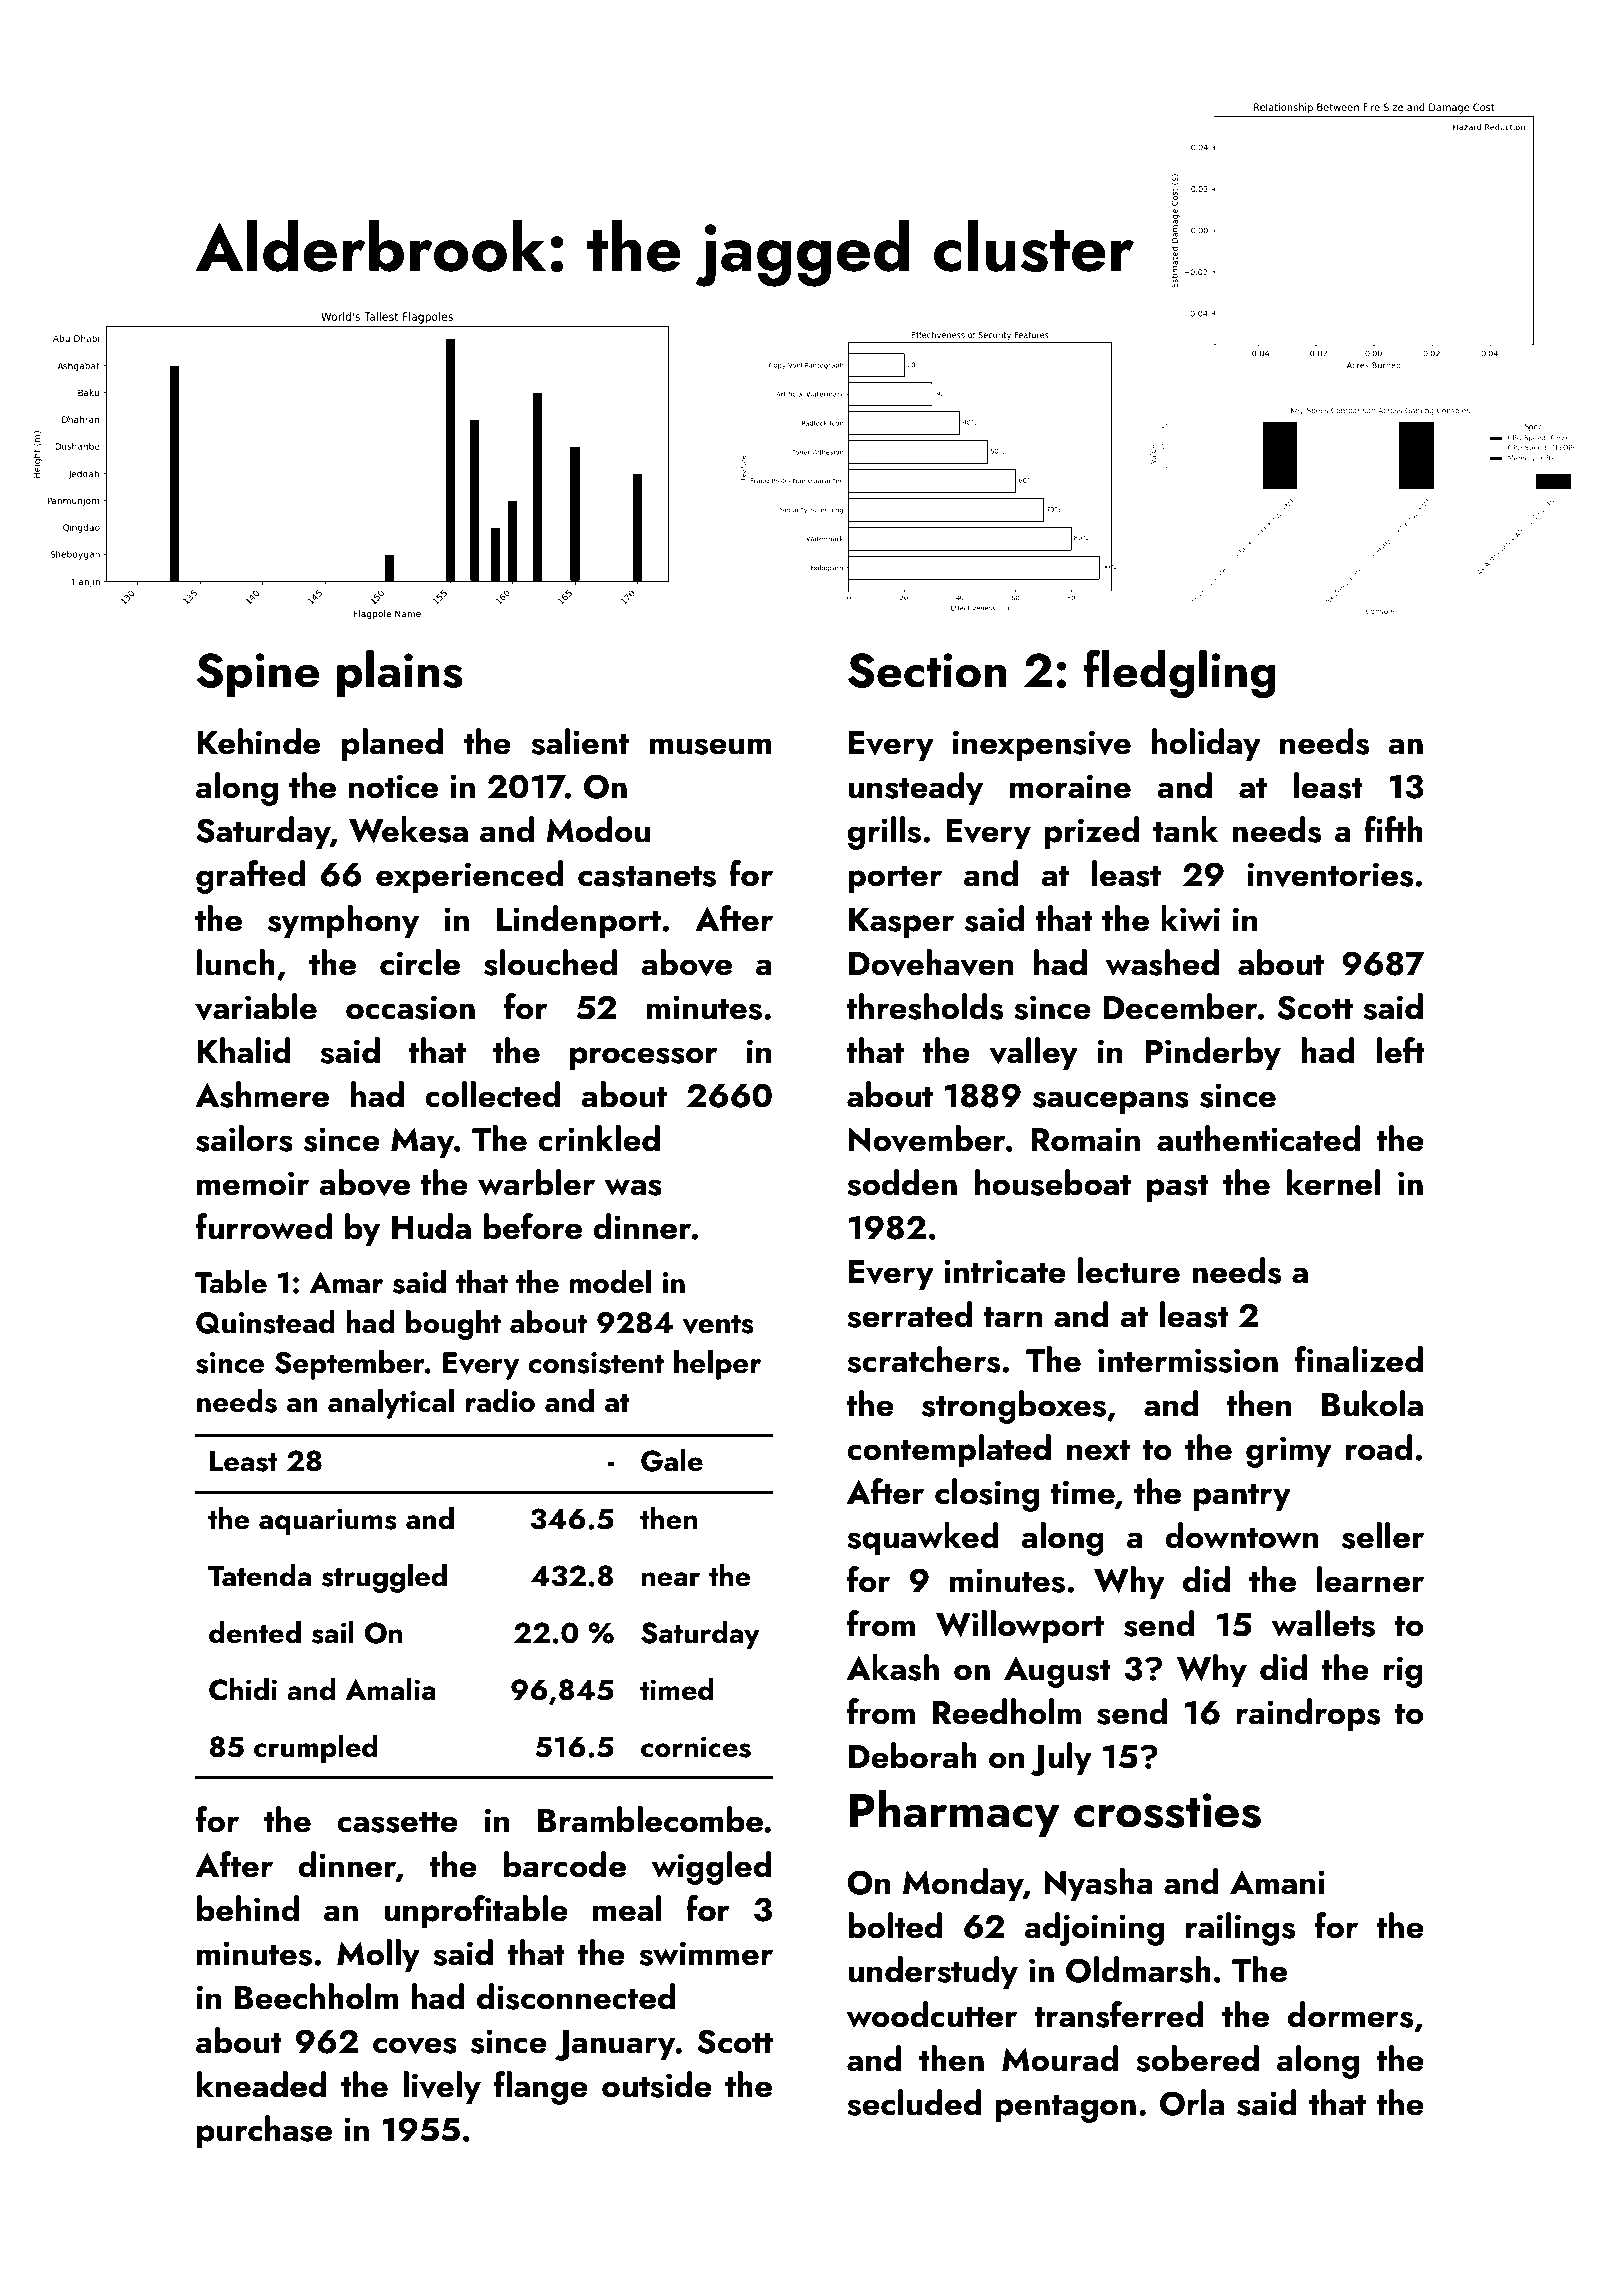  What do you see at coordinates (1129, 1270) in the document?
I see `lecture` at bounding box center [1129, 1270].
